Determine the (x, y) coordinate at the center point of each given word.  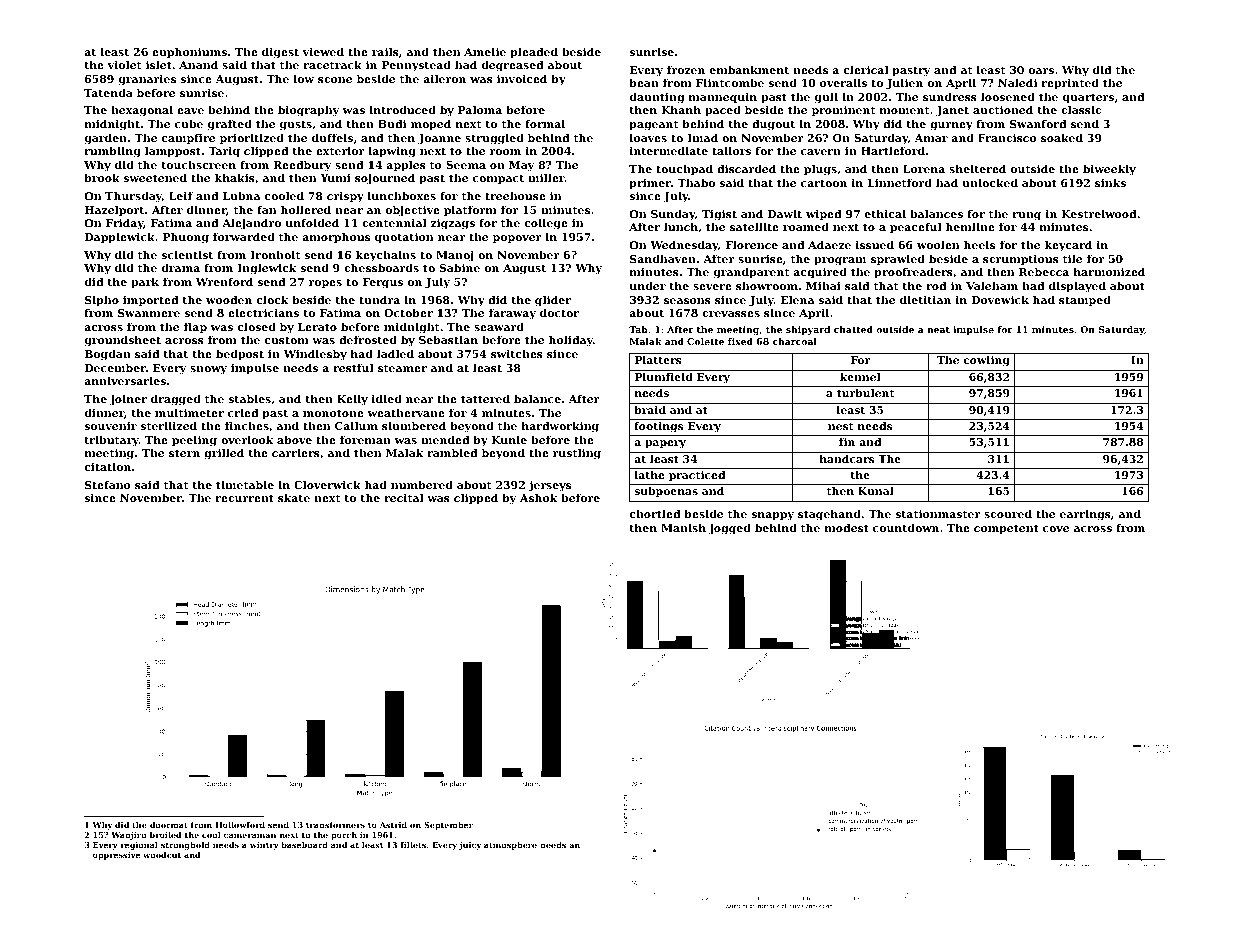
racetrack (332, 64)
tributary (111, 441)
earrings (1085, 515)
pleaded (534, 53)
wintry (264, 846)
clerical (866, 69)
